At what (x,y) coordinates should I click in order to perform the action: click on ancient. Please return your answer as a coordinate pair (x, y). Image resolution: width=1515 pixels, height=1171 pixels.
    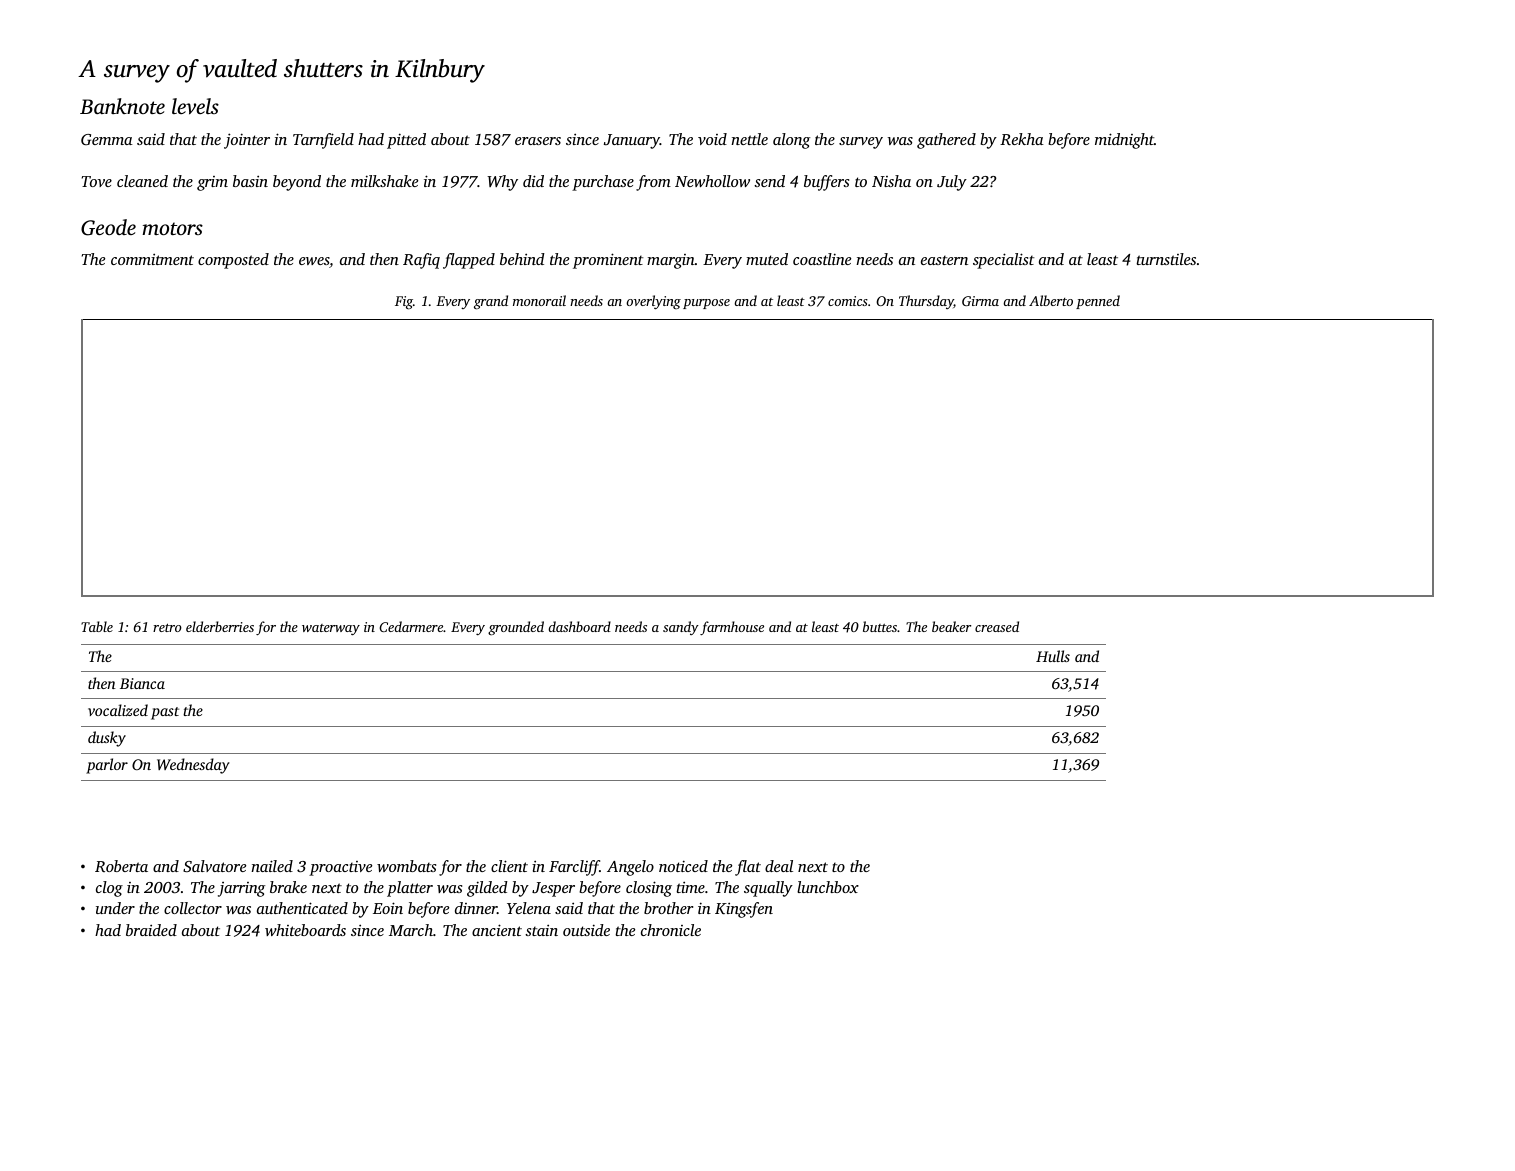
    Looking at the image, I should click on (497, 930).
